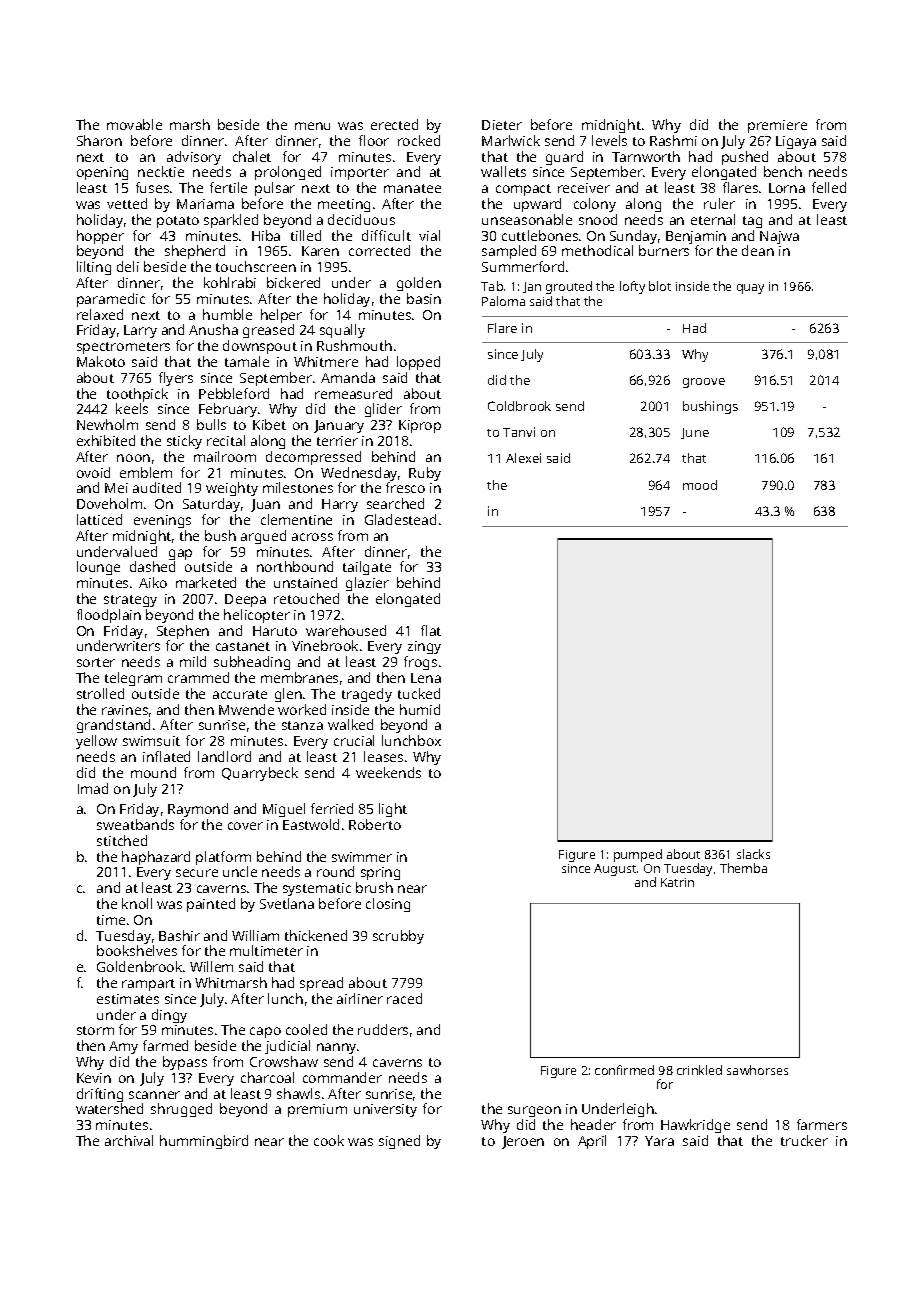 The image size is (924, 1308). I want to click on premiere, so click(777, 126).
